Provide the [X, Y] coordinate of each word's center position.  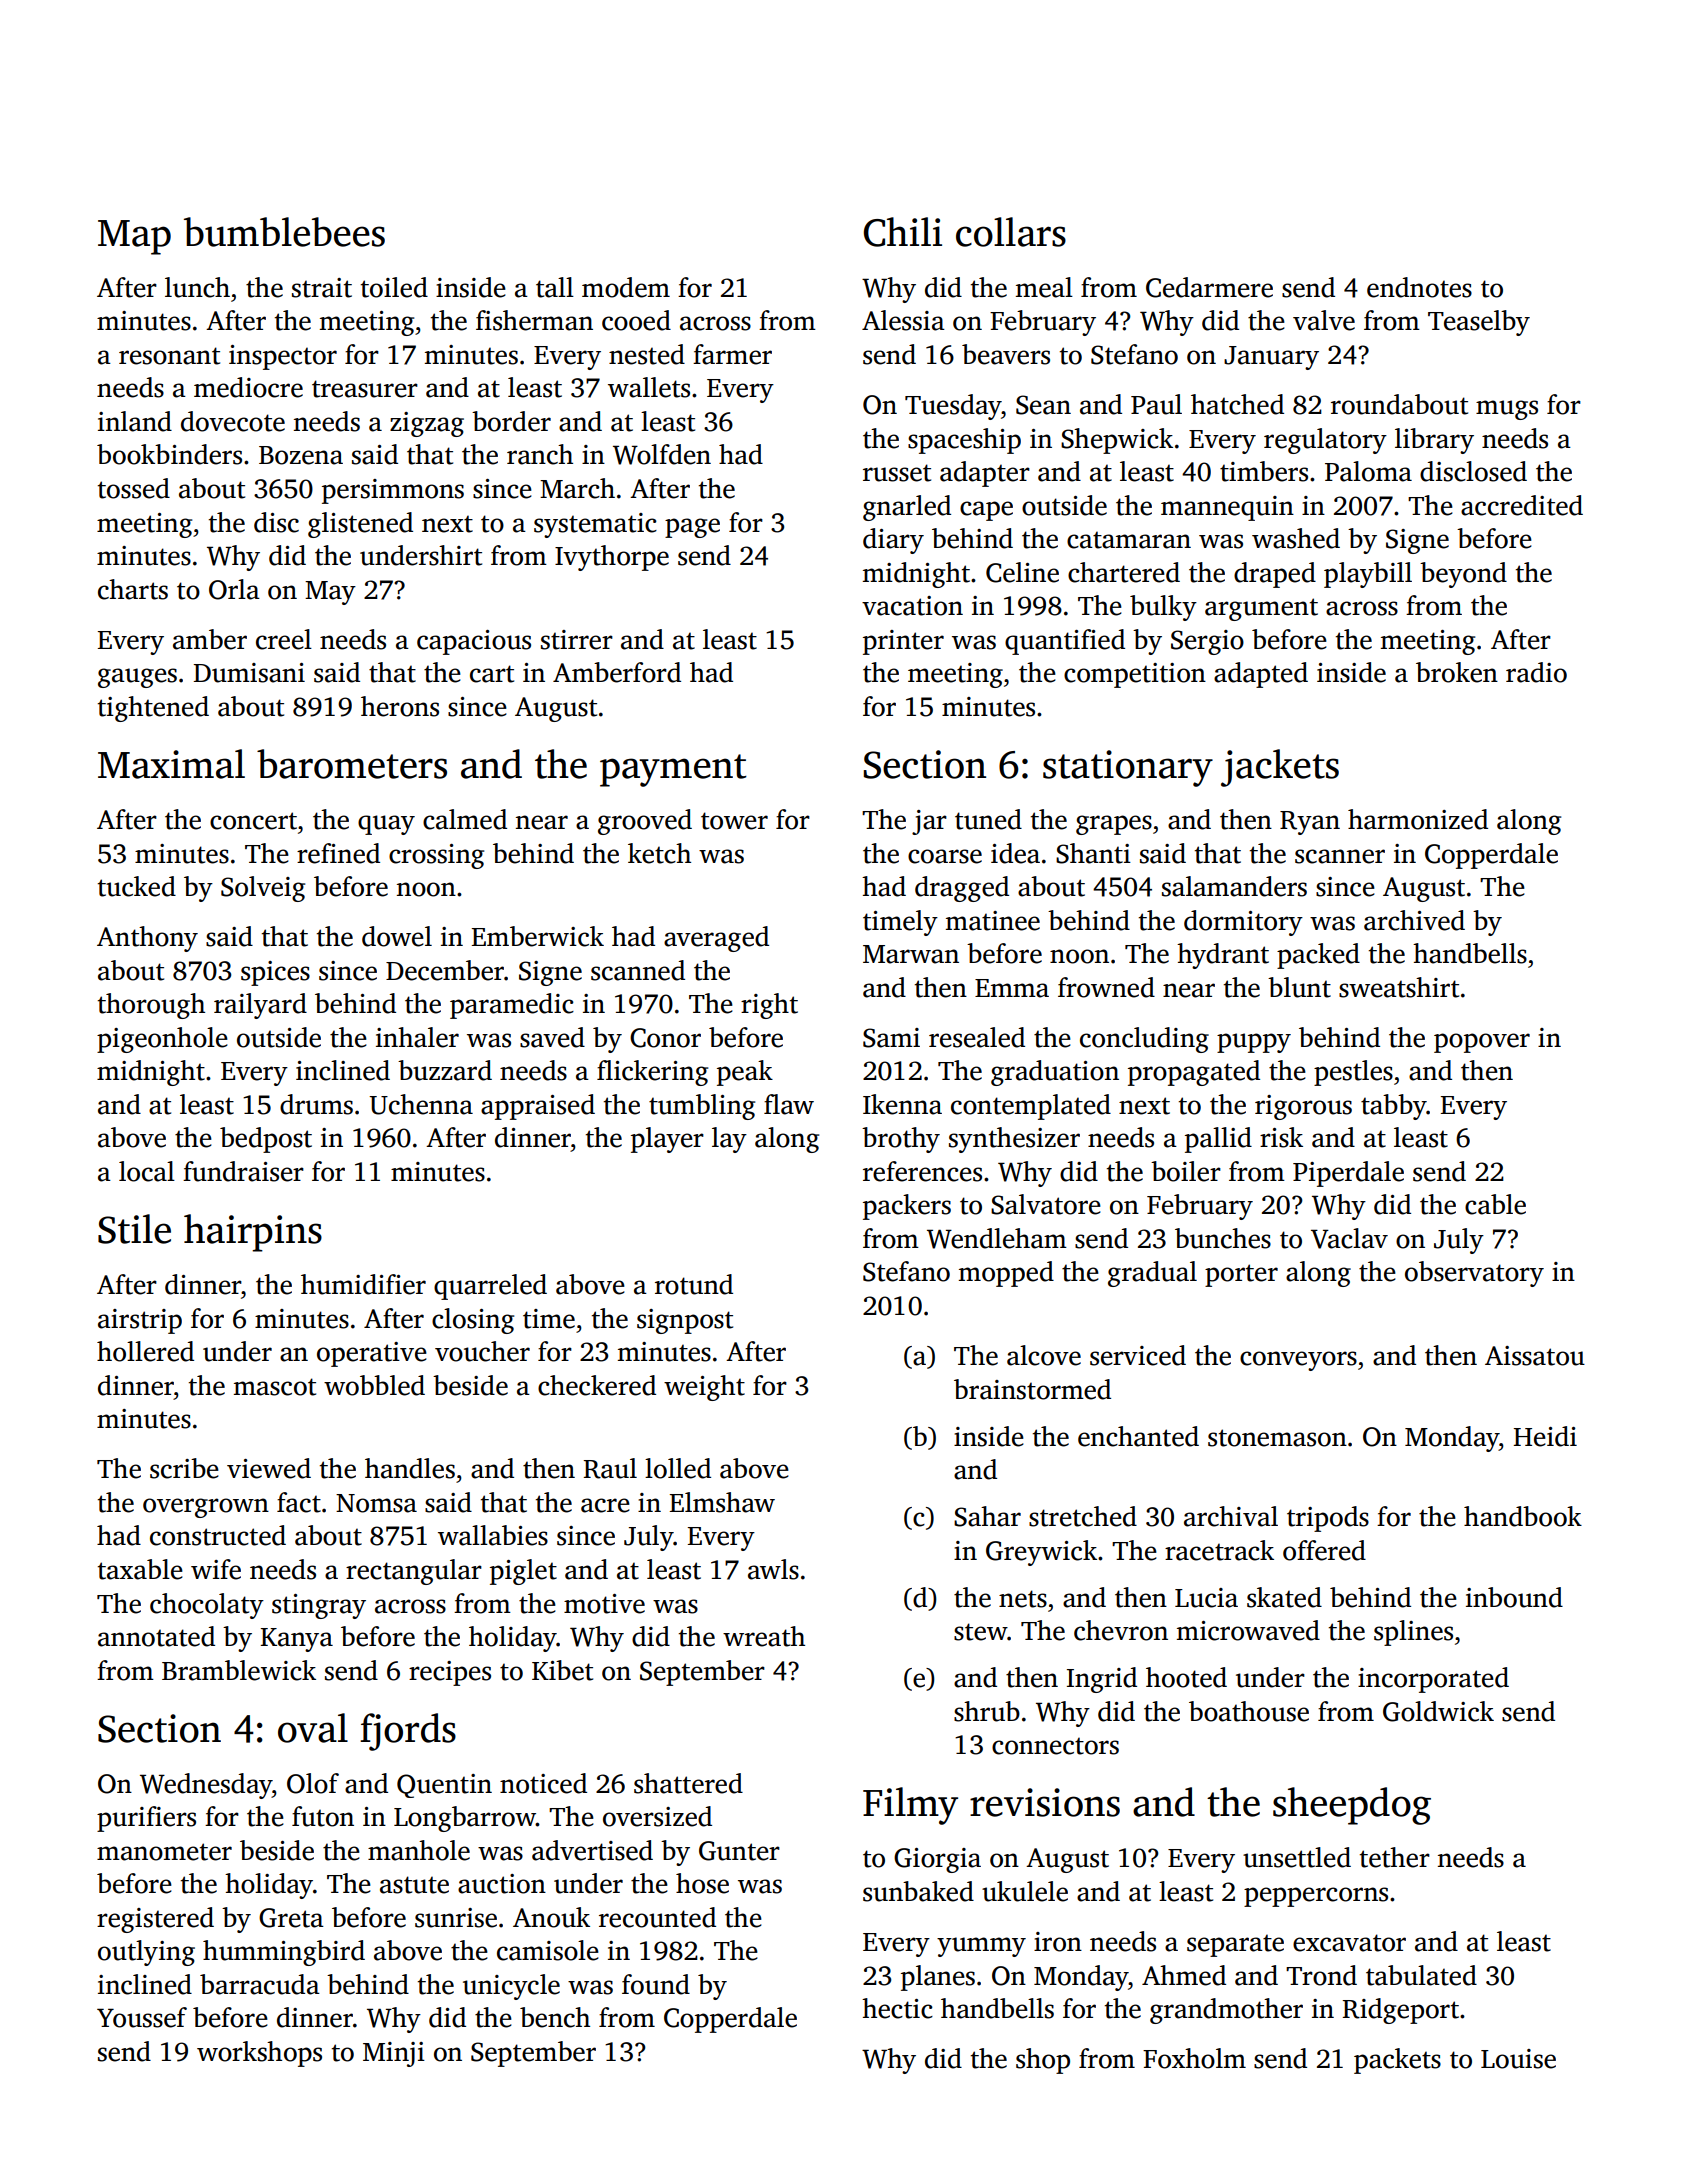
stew [980, 1632]
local [147, 1171]
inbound [1514, 1597]
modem [626, 287]
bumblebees [284, 232]
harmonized [1418, 819]
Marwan [911, 954]
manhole [419, 1850]
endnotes [1419, 287]
